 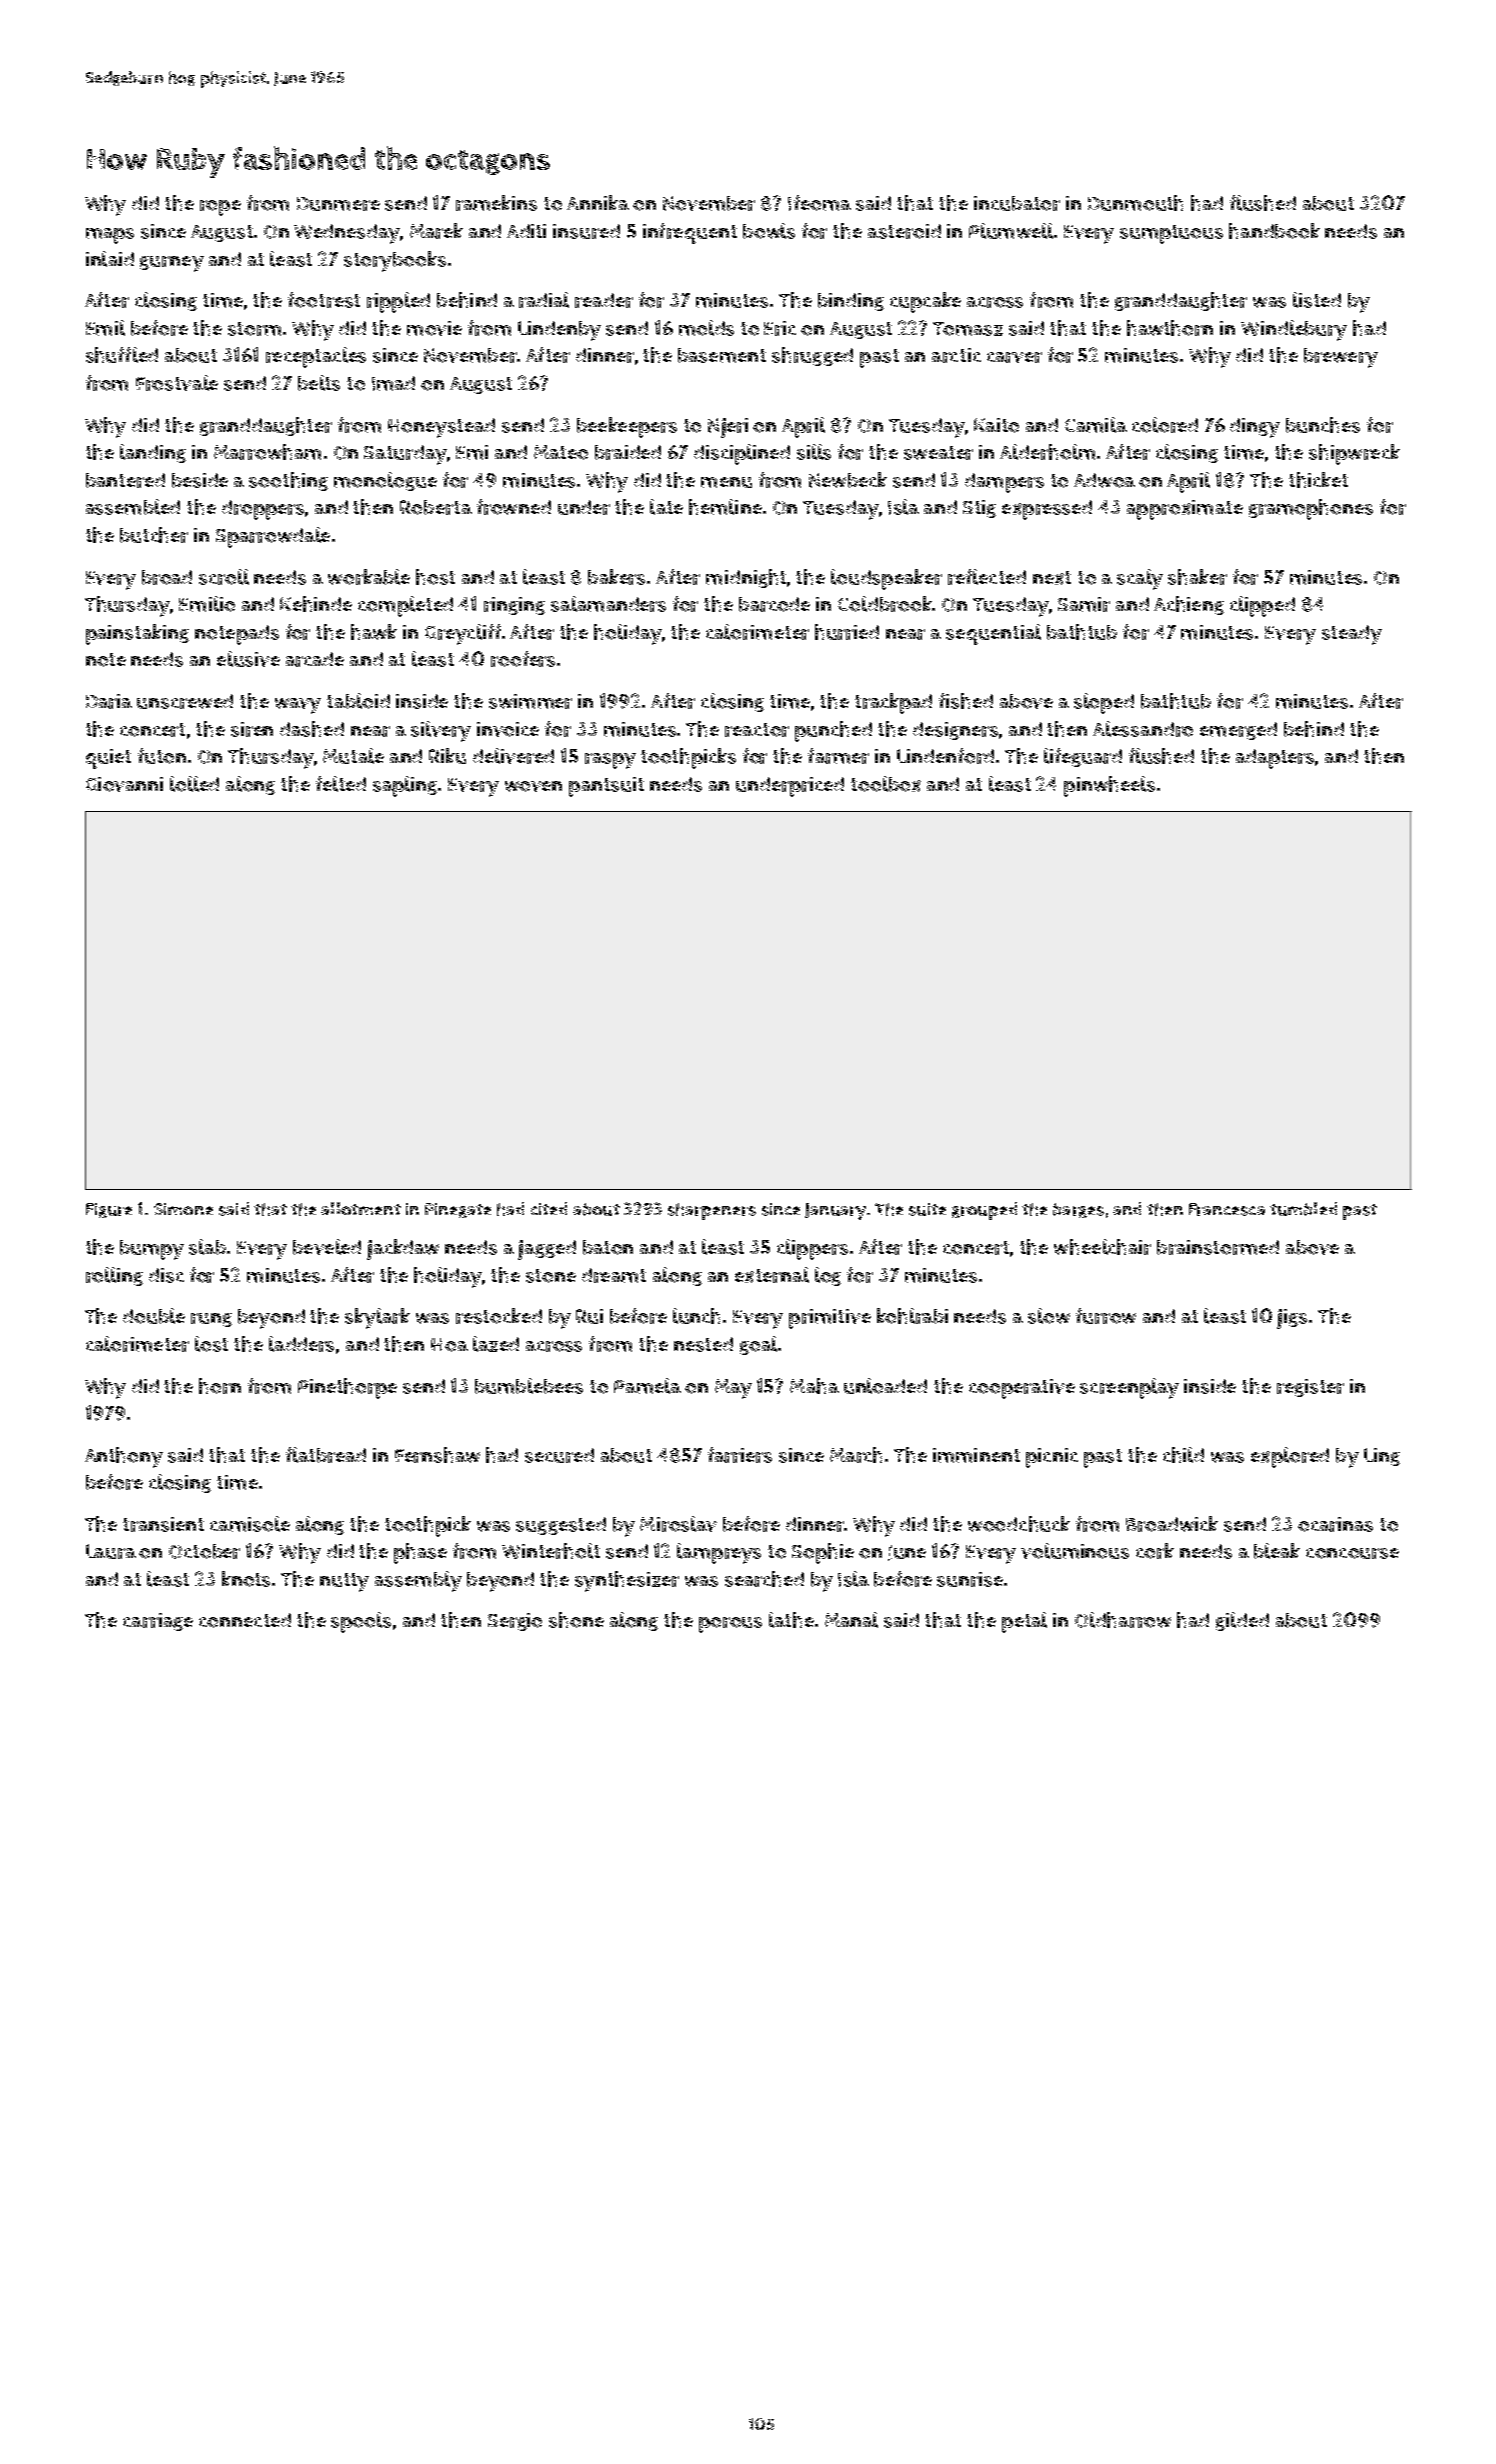 I want to click on maps, so click(x=110, y=236).
